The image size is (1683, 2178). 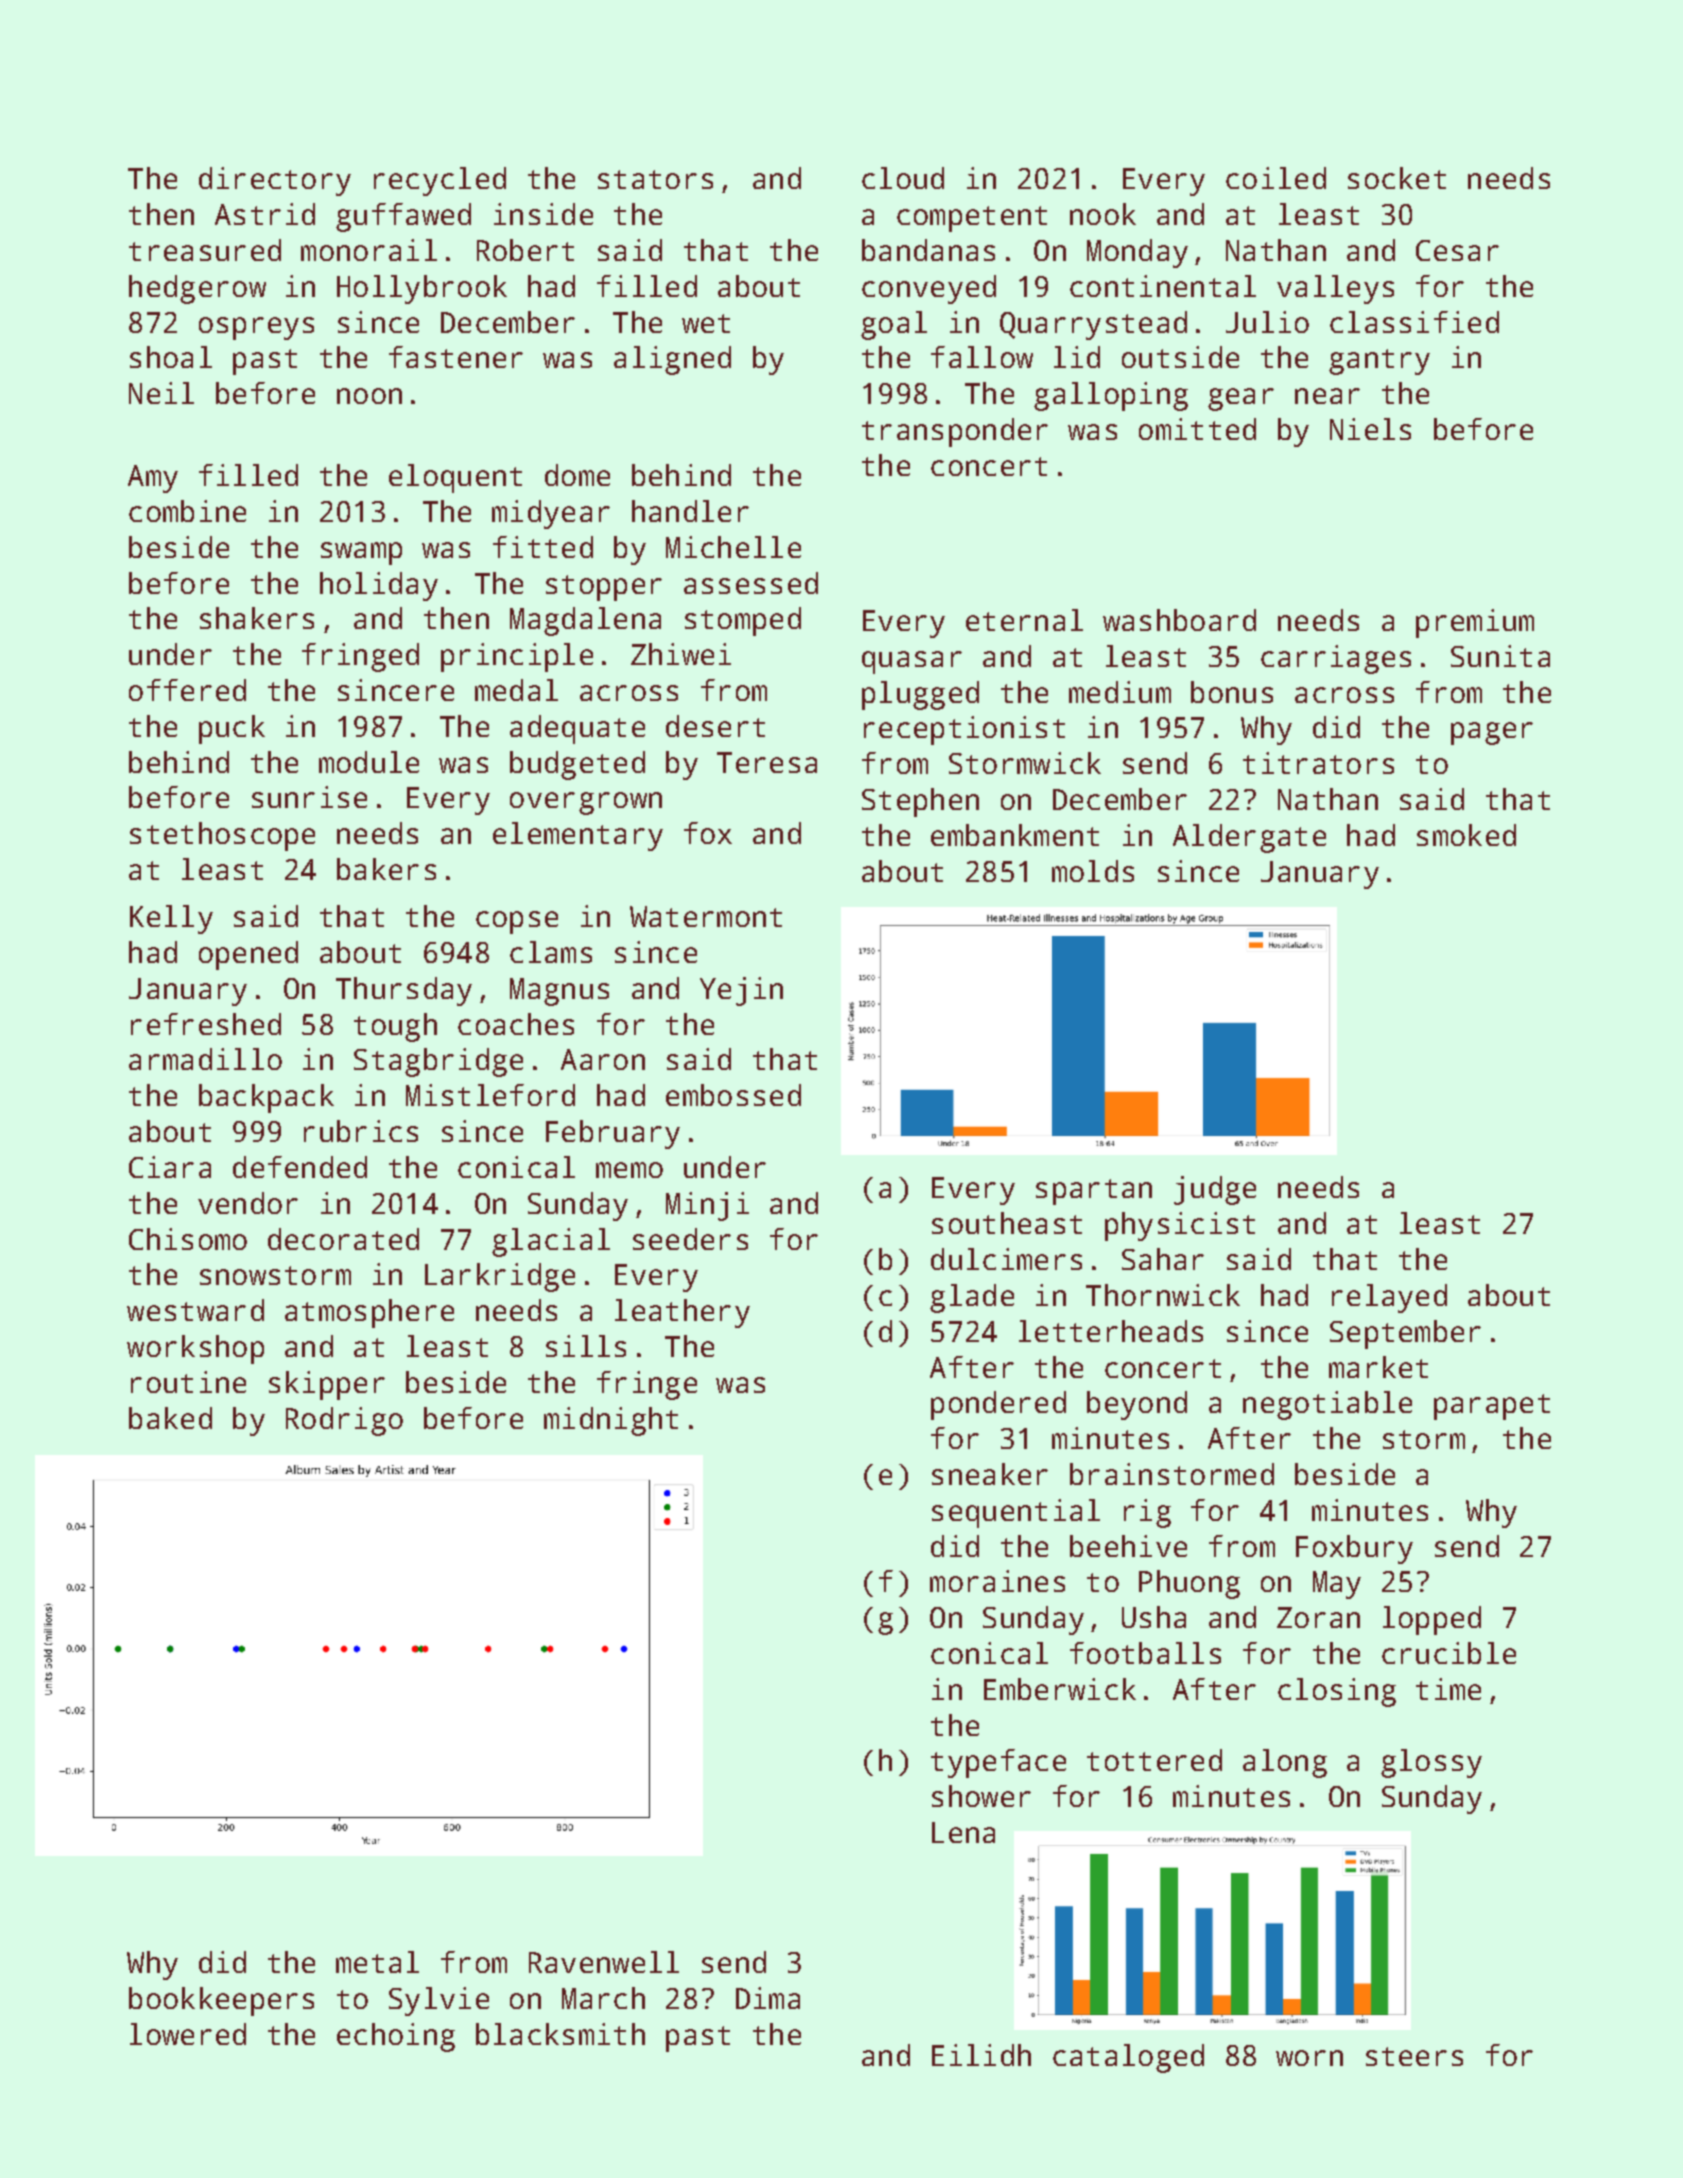 What do you see at coordinates (1285, 1763) in the screenshot?
I see `along` at bounding box center [1285, 1763].
